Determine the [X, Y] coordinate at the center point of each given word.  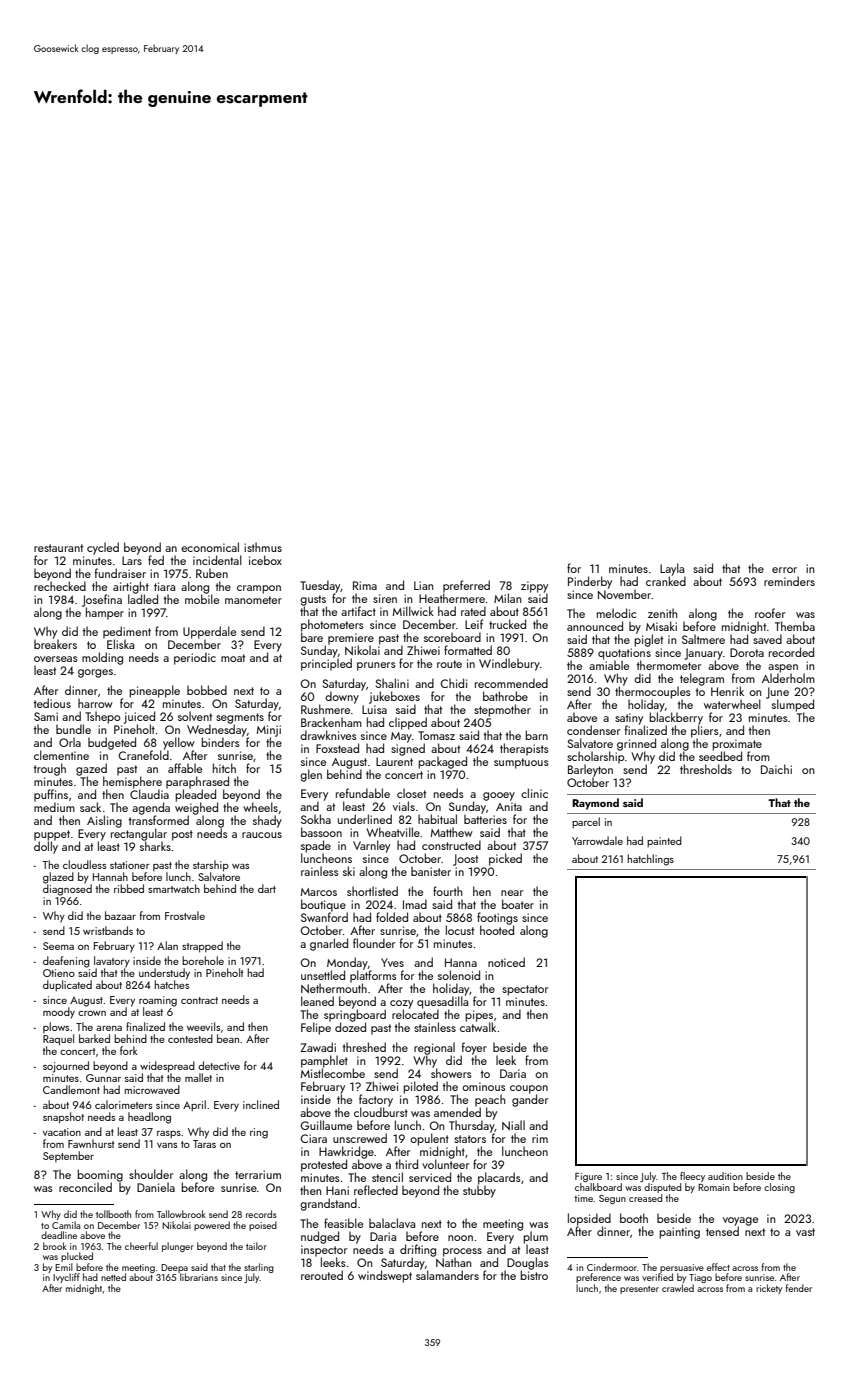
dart [267, 888]
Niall [513, 1125]
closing [779, 1188]
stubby [479, 1191]
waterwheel [732, 704]
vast [805, 1232]
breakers [55, 644]
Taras [204, 1144]
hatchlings [650, 860]
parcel [586, 822]
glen [311, 775]
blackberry [676, 718]
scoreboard [452, 637]
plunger [178, 1247]
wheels [260, 807]
